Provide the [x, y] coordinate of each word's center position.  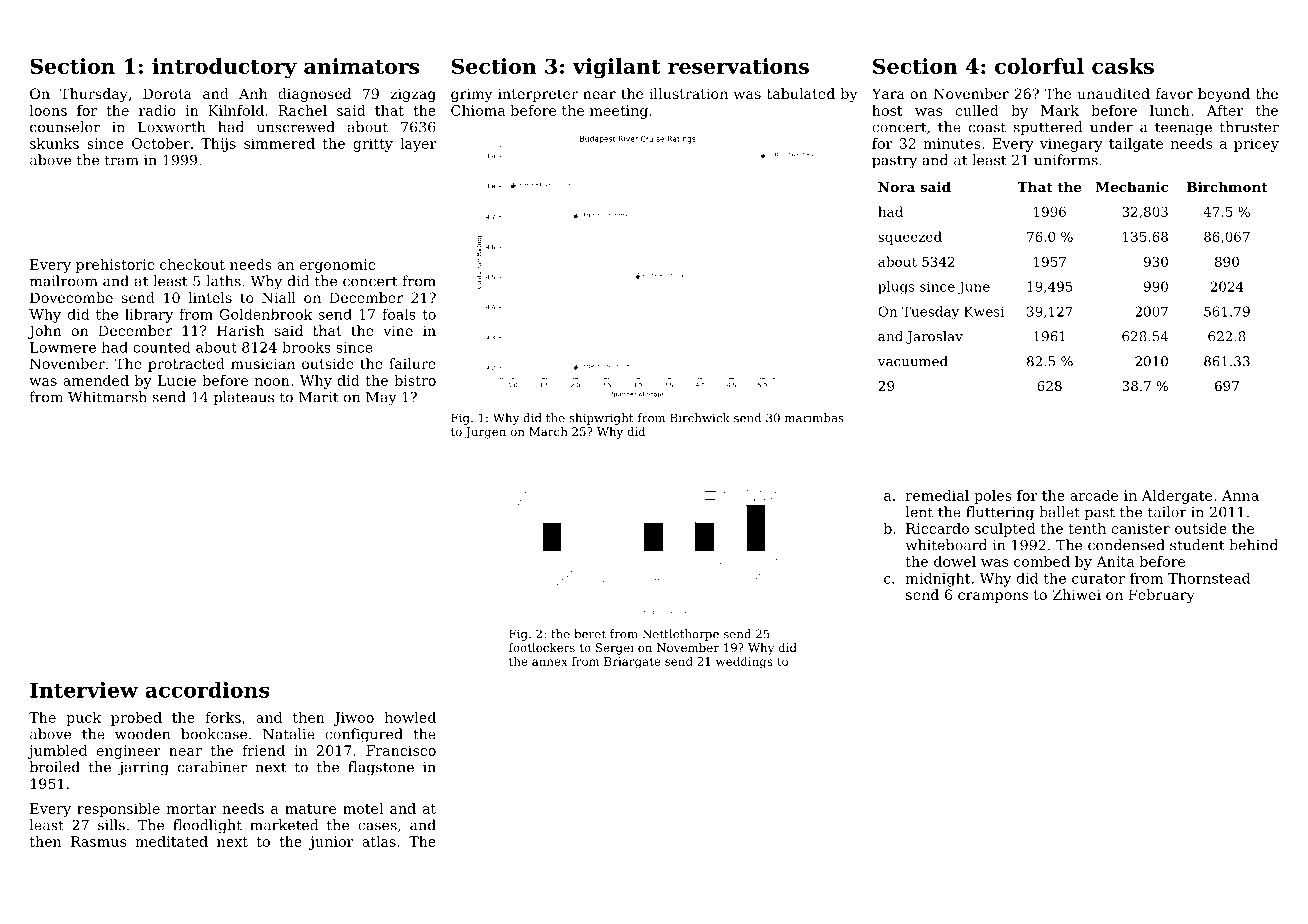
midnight [938, 579]
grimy [471, 95]
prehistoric [115, 266]
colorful [1039, 66]
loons [48, 110]
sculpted [1005, 530]
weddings [744, 663]
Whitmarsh [107, 397]
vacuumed [913, 361]
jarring [143, 769]
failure [412, 363]
